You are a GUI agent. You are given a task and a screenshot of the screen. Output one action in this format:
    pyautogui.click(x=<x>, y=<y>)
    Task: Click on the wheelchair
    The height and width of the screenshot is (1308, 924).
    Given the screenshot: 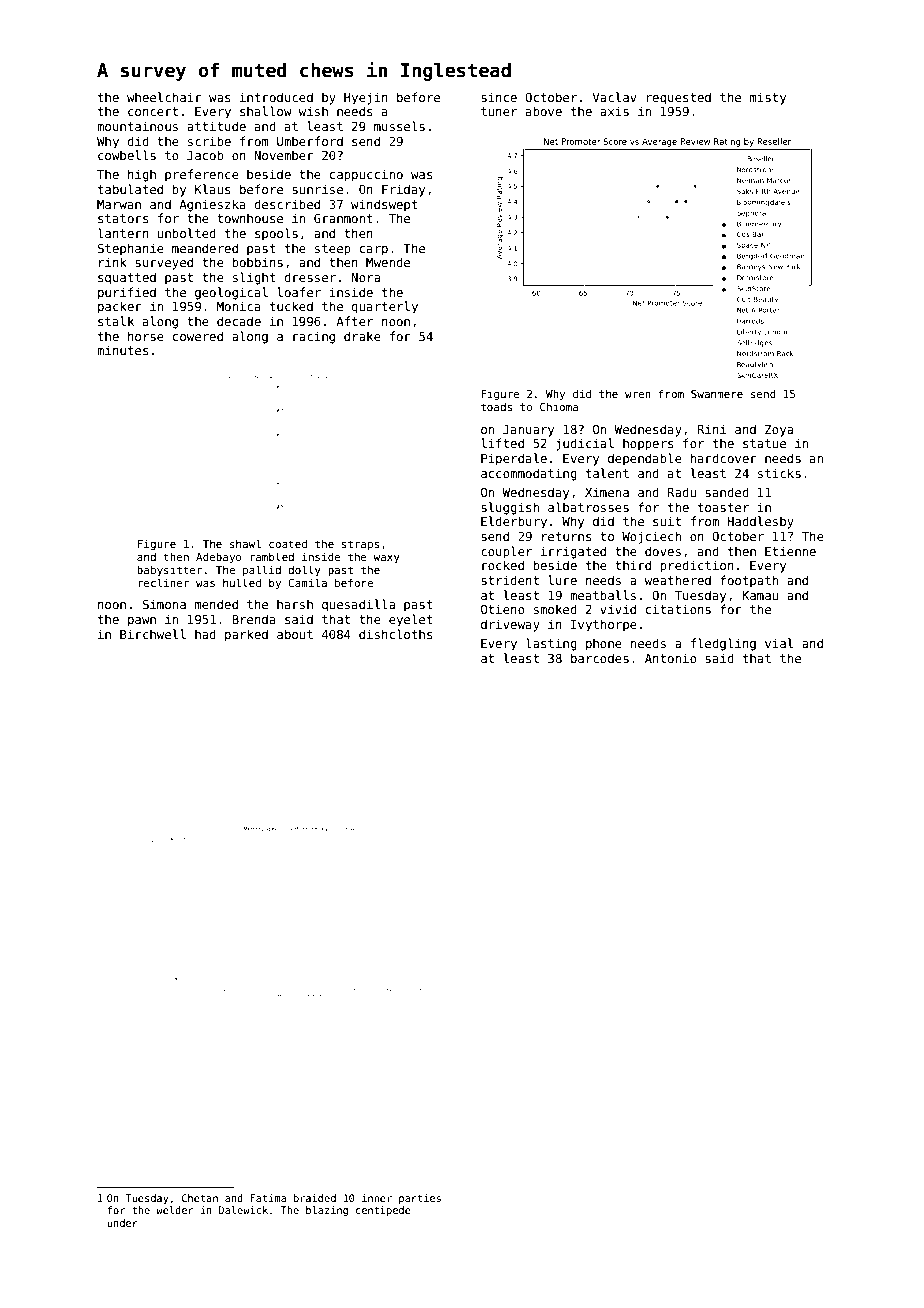 What is the action you would take?
    pyautogui.click(x=164, y=97)
